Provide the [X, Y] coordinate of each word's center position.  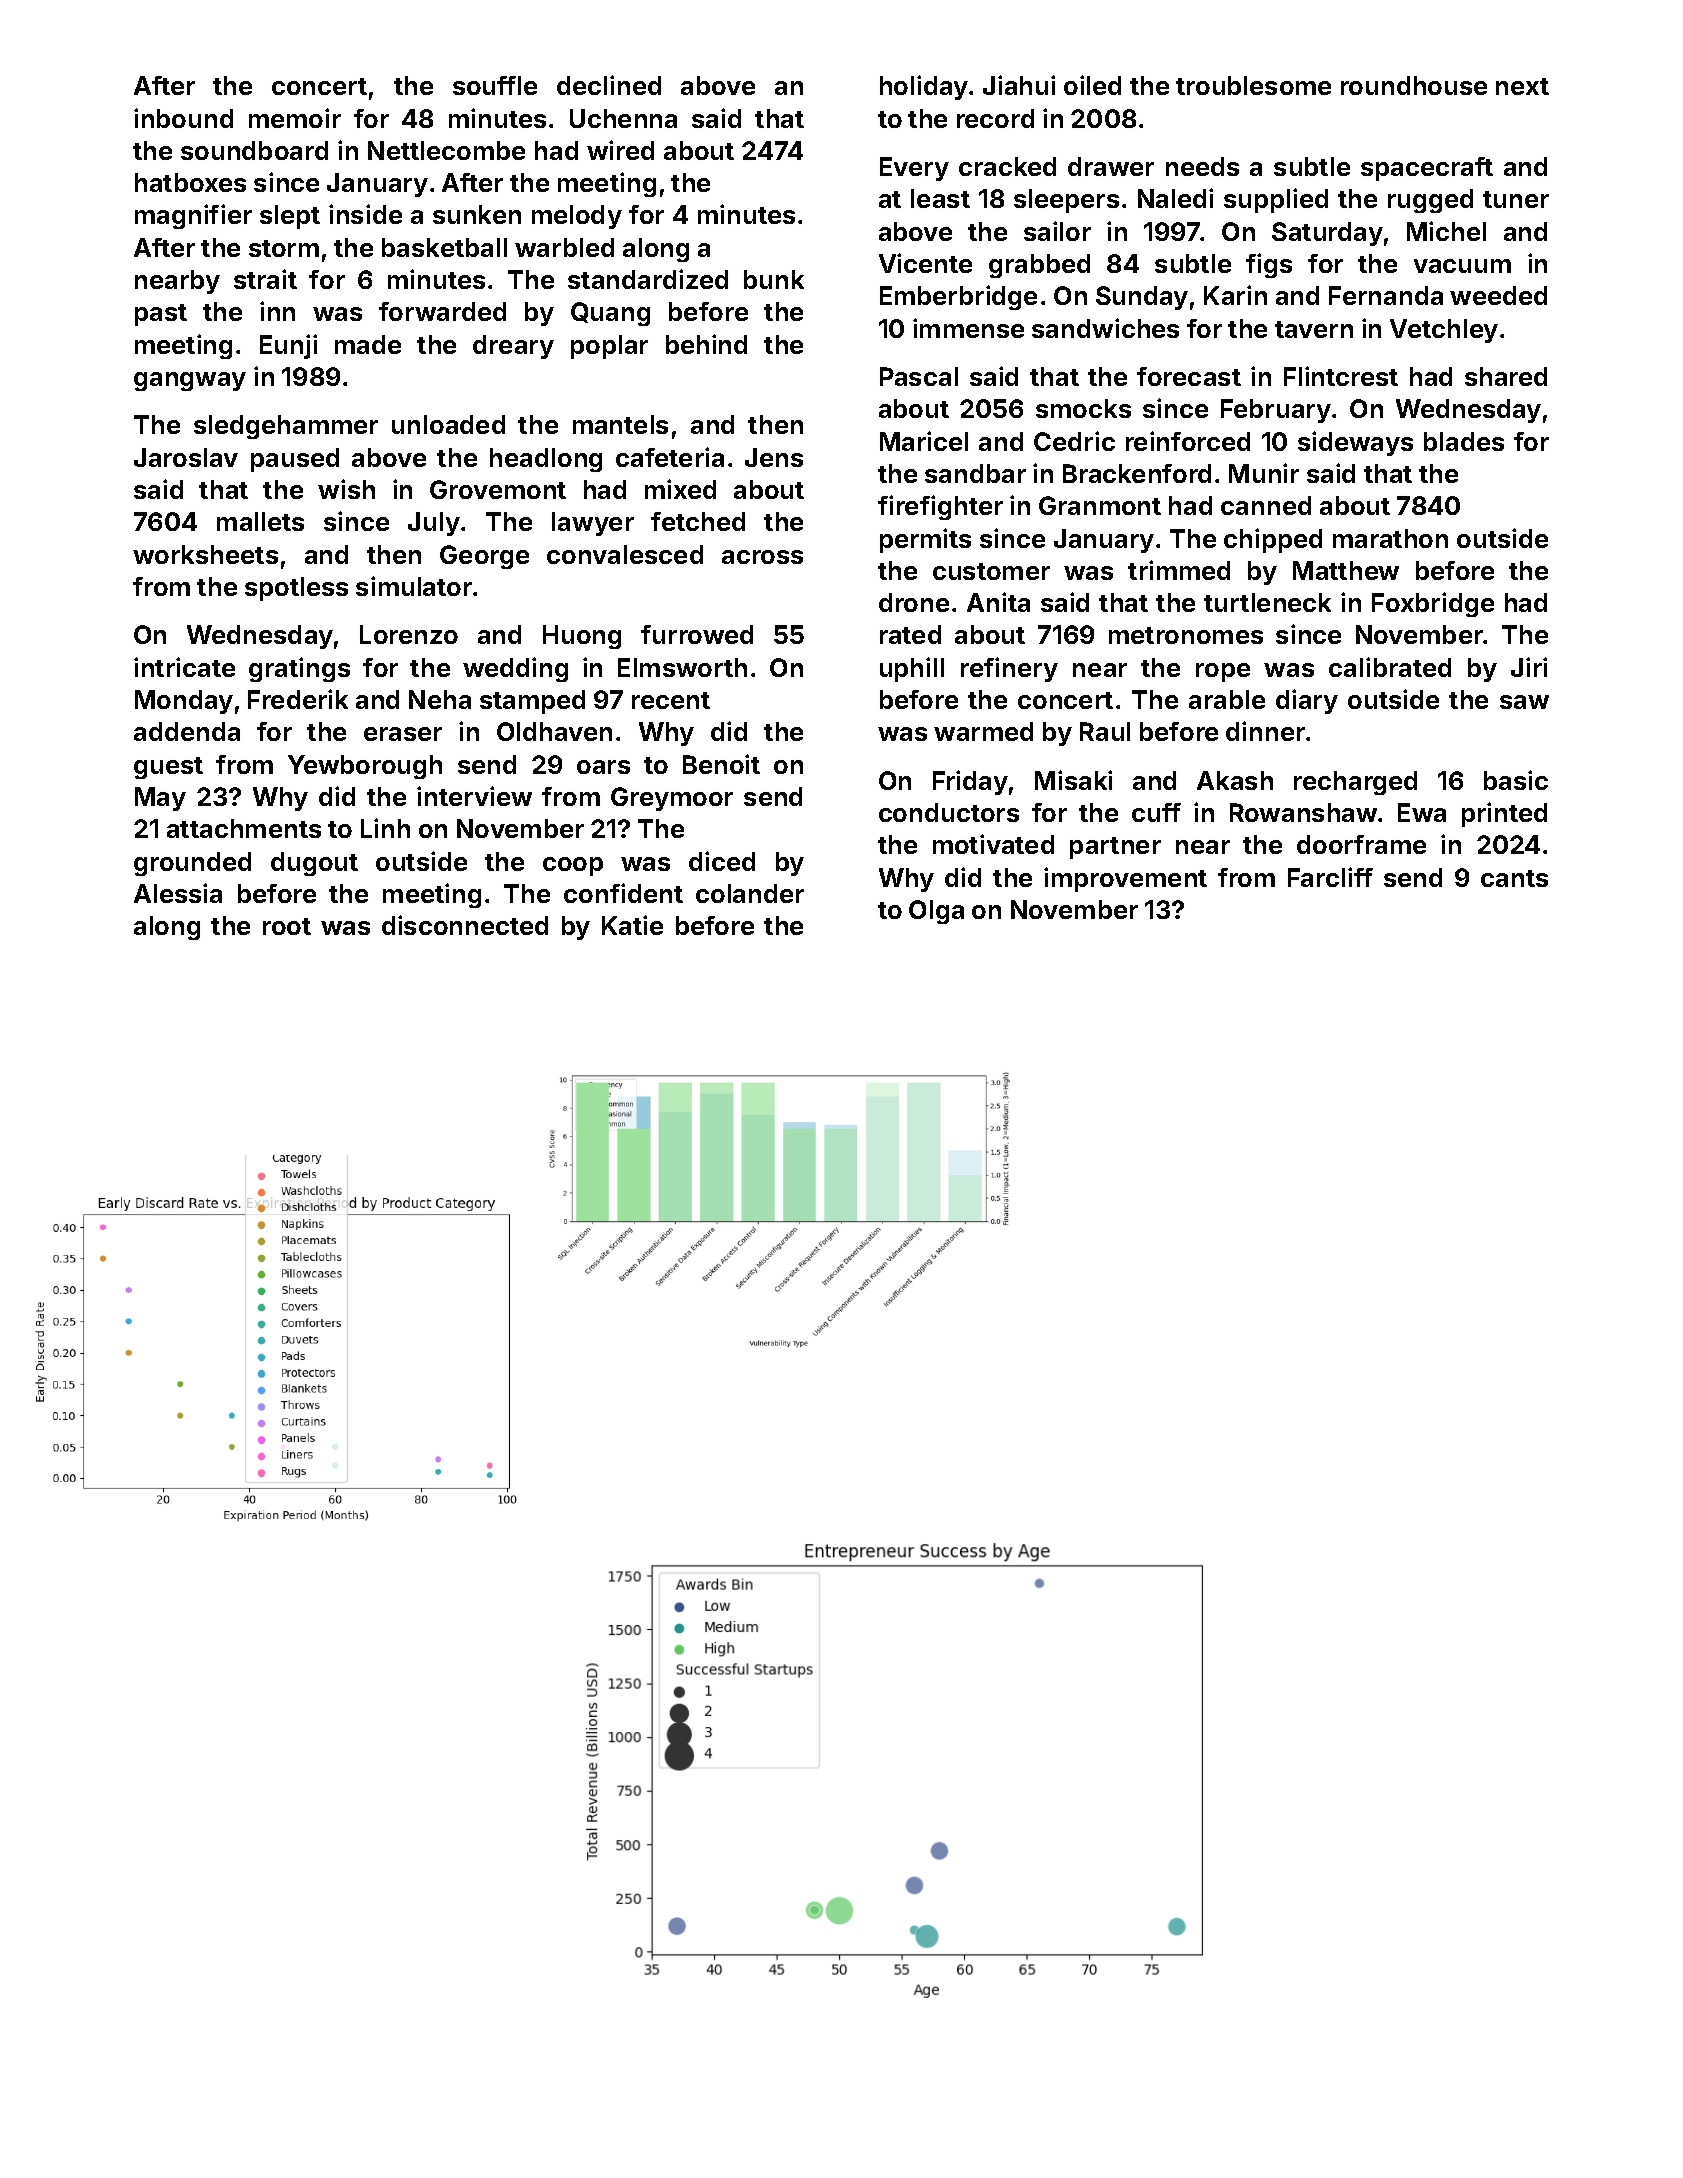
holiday [924, 87]
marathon [1390, 538]
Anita [998, 602]
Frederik [298, 699]
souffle [495, 85]
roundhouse [1414, 85]
